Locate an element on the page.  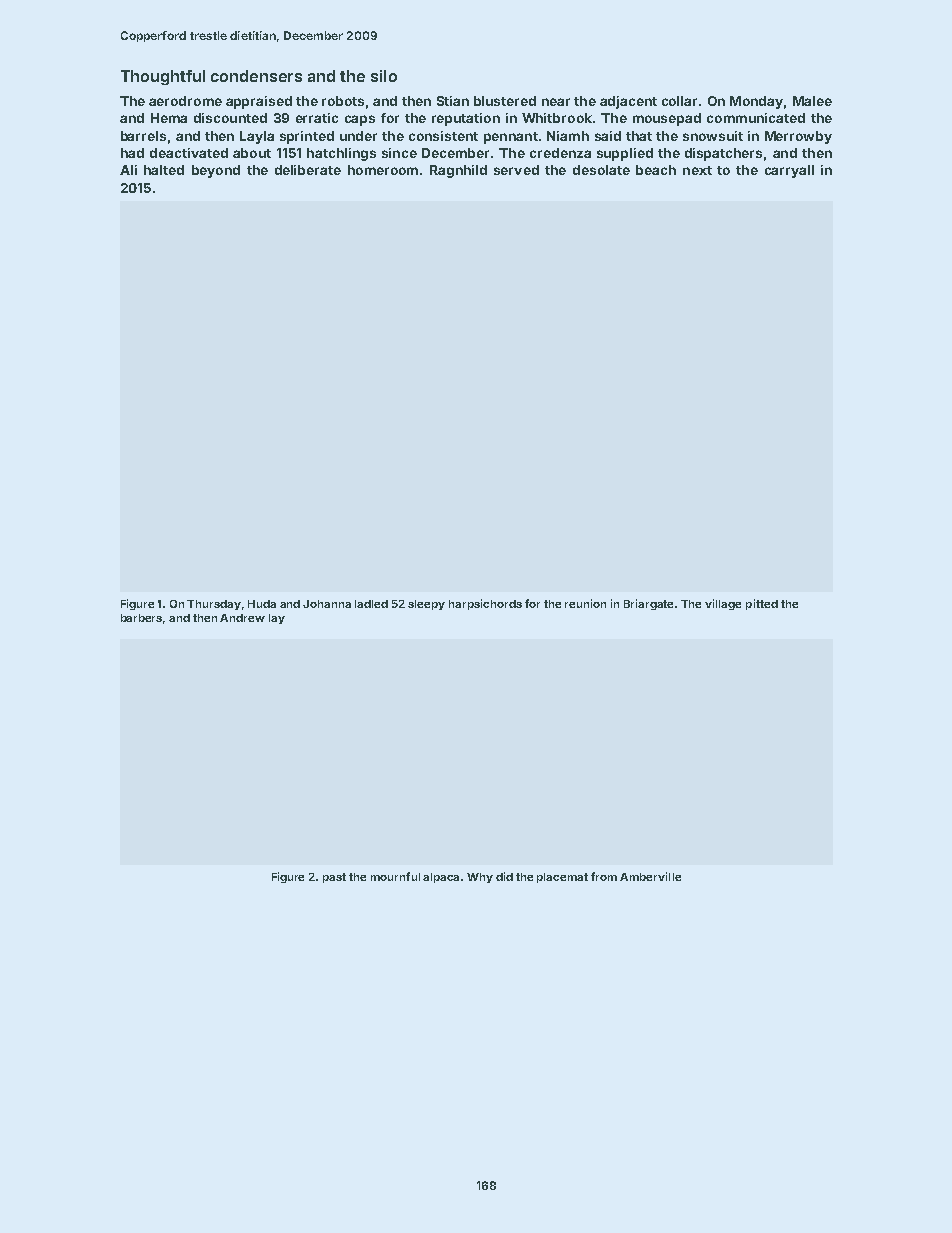
village is located at coordinates (723, 604).
